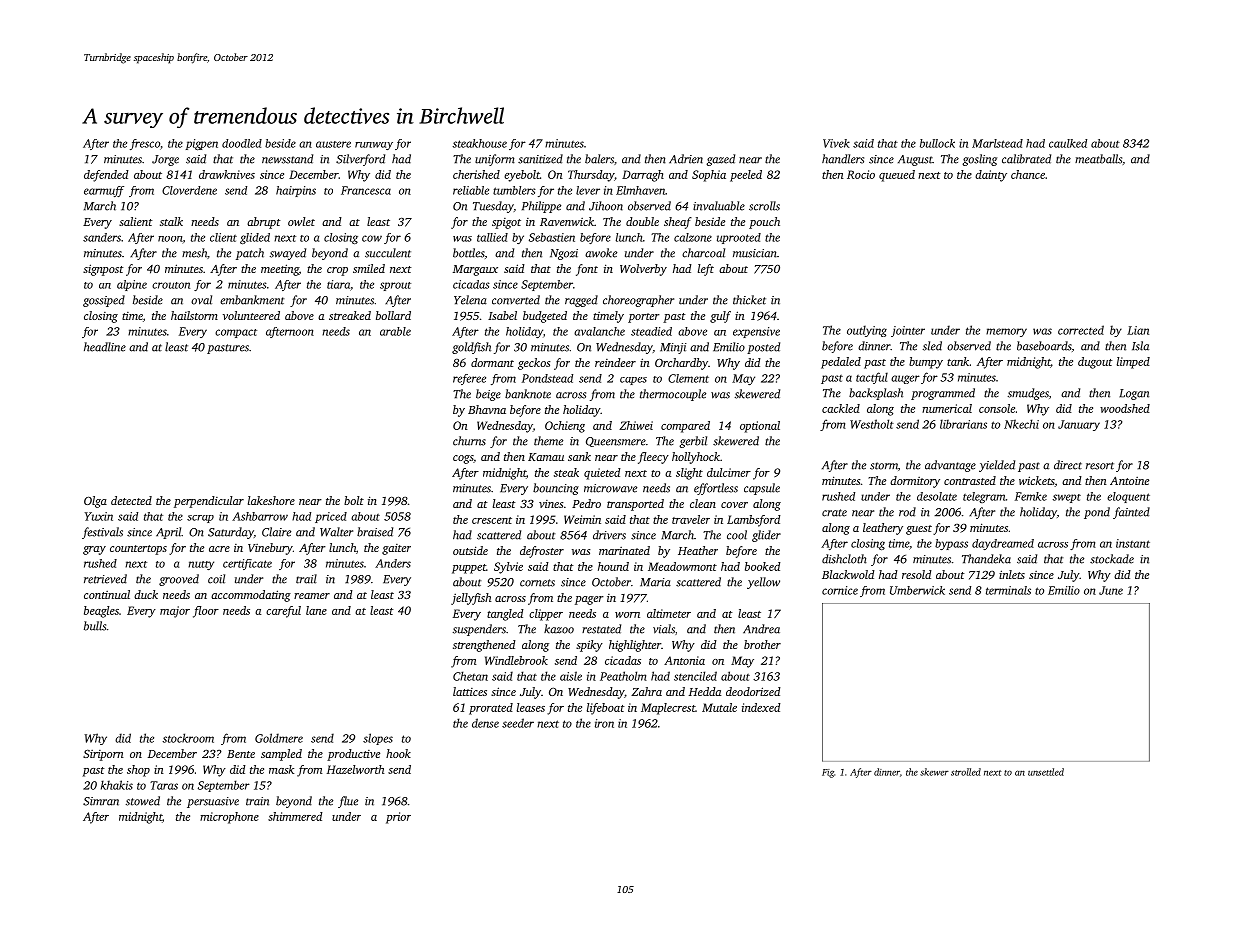 The width and height of the screenshot is (1233, 952). I want to click on doodled, so click(242, 143).
